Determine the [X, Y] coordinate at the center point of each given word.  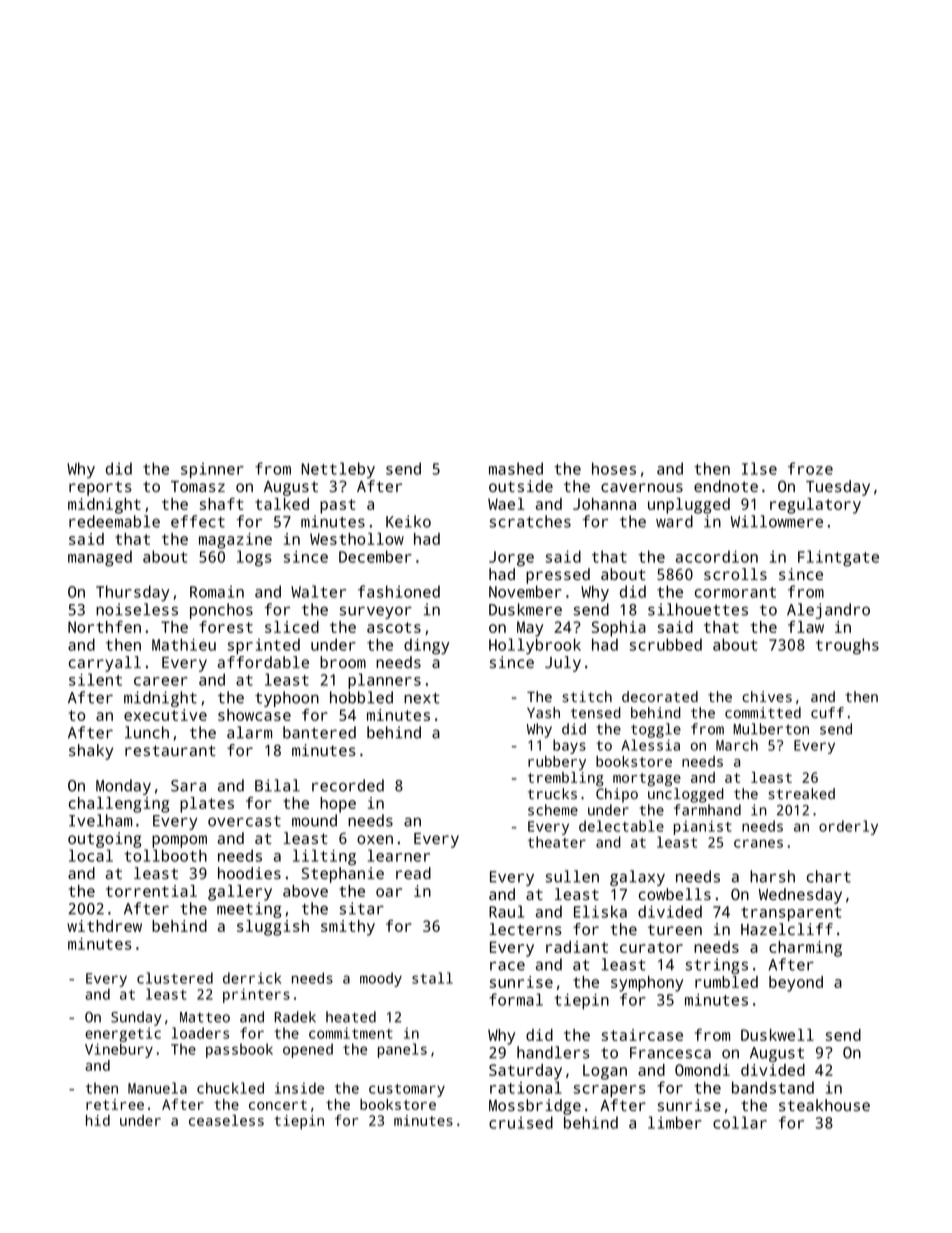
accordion [717, 556]
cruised [521, 1122]
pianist [703, 827]
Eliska [600, 911]
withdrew [104, 926]
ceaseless [226, 1120]
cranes [758, 843]
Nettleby [338, 470]
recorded [348, 785]
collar [740, 1122]
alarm [249, 732]
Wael [506, 504]
